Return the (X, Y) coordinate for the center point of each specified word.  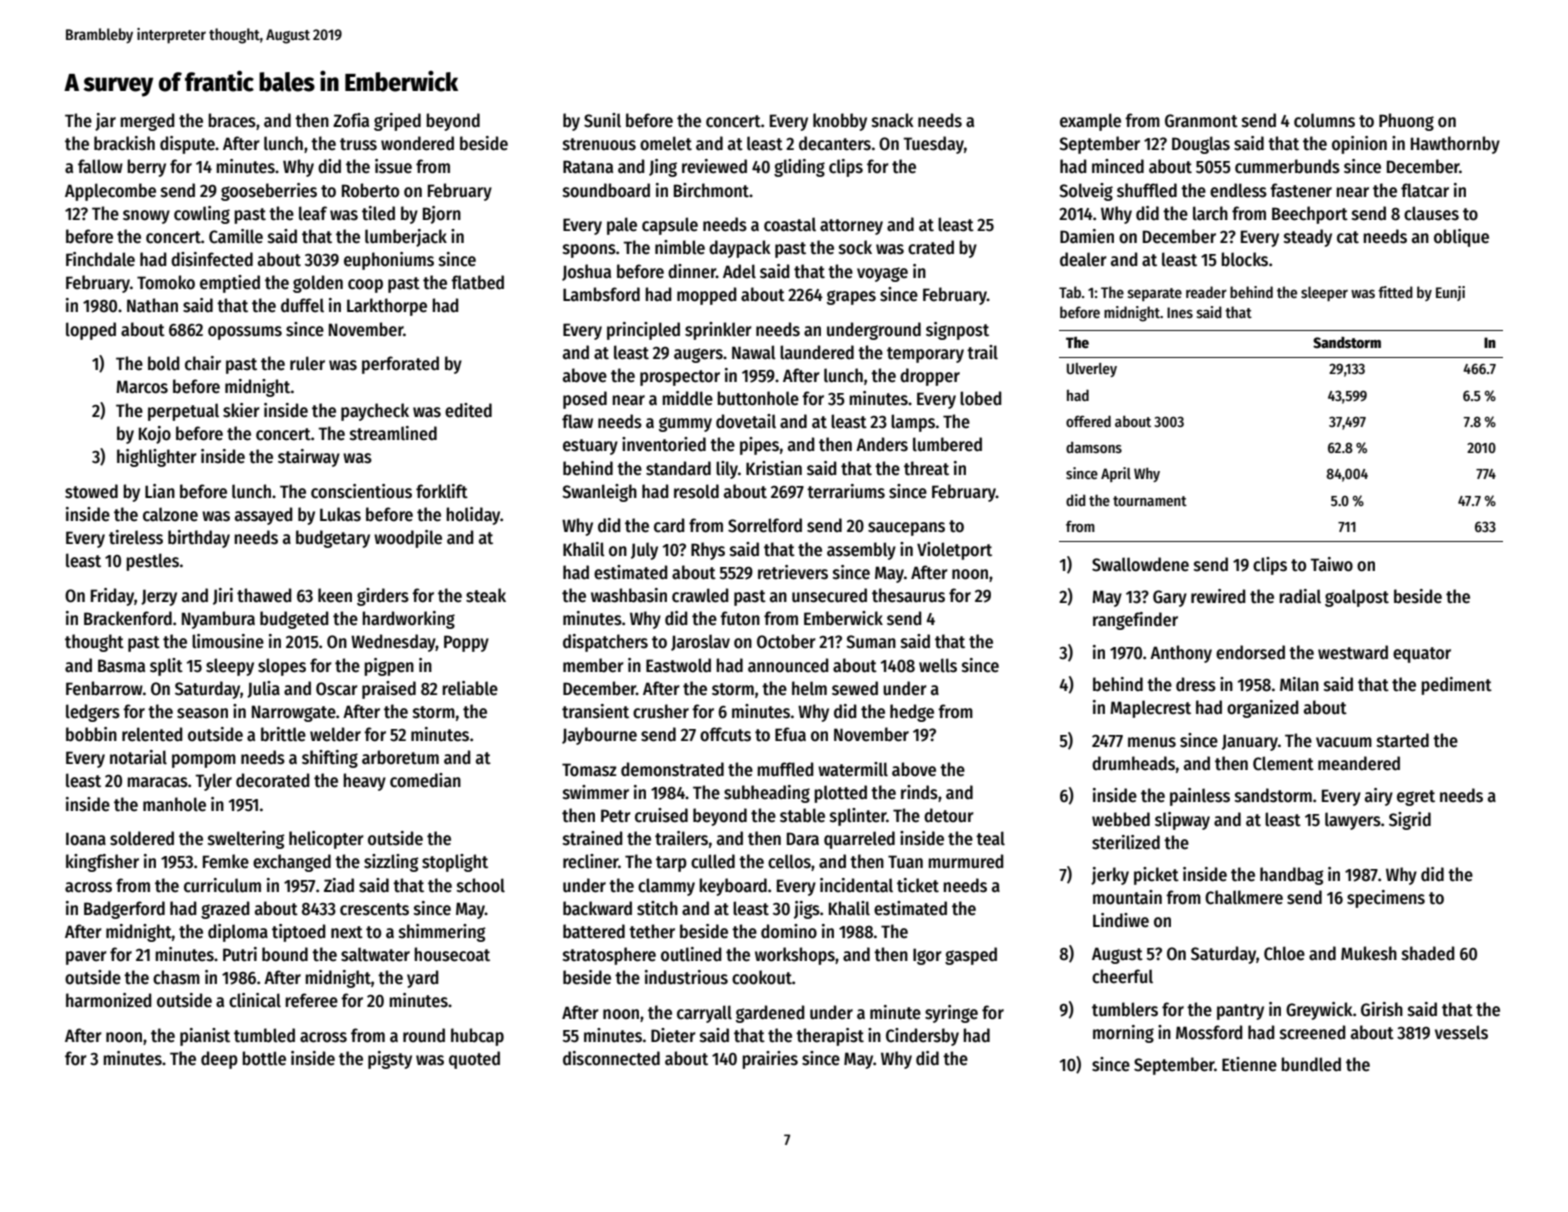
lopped (91, 331)
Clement (1283, 763)
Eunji (1450, 293)
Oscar (337, 689)
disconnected (611, 1058)
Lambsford (601, 294)
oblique (1461, 238)
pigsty (390, 1060)
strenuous (599, 144)
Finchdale (100, 259)
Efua (790, 734)
